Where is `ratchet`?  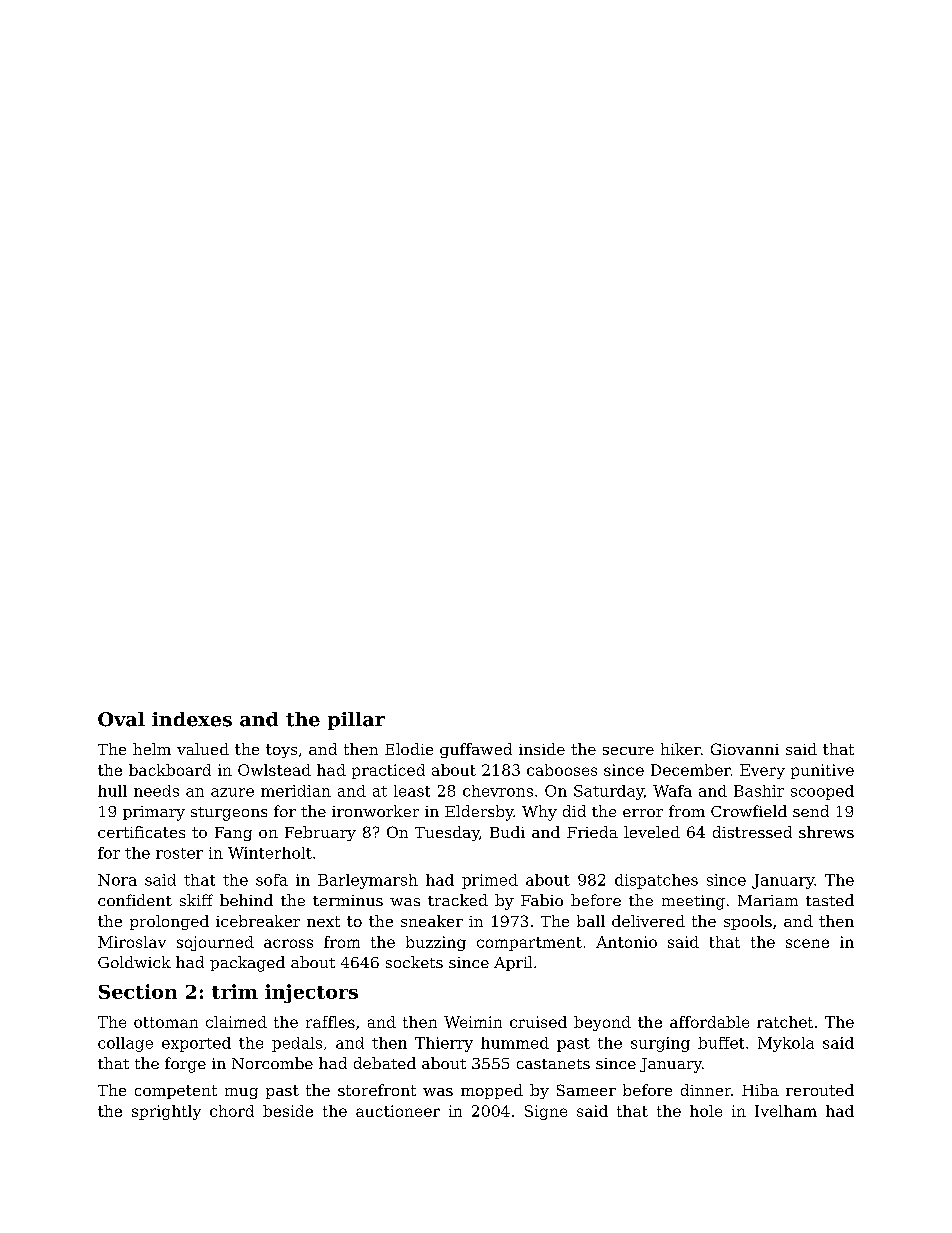 ratchet is located at coordinates (785, 1022).
